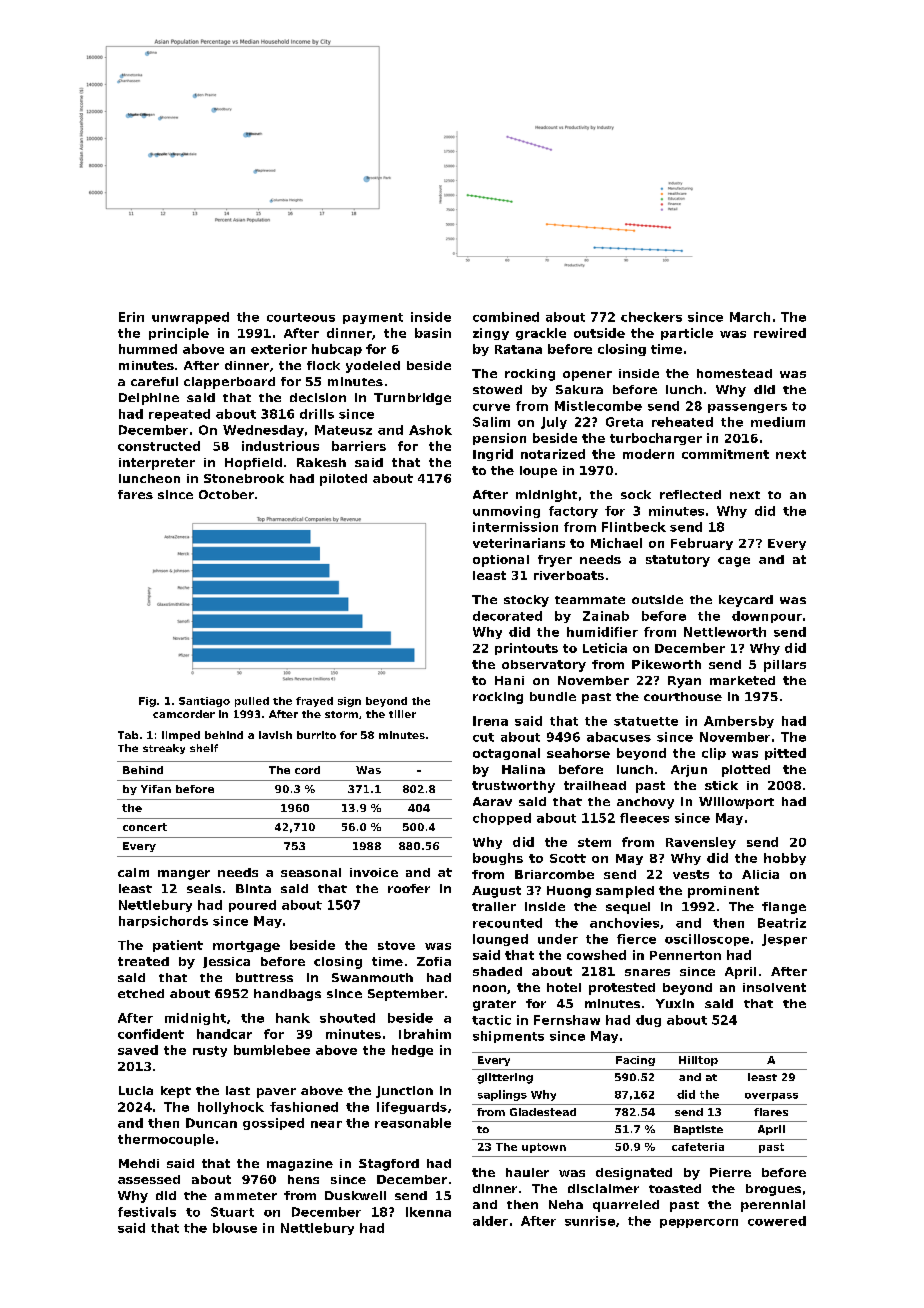 This image has width=924, height=1308. Describe the element at coordinates (541, 334) in the image. I see `grackle` at that location.
